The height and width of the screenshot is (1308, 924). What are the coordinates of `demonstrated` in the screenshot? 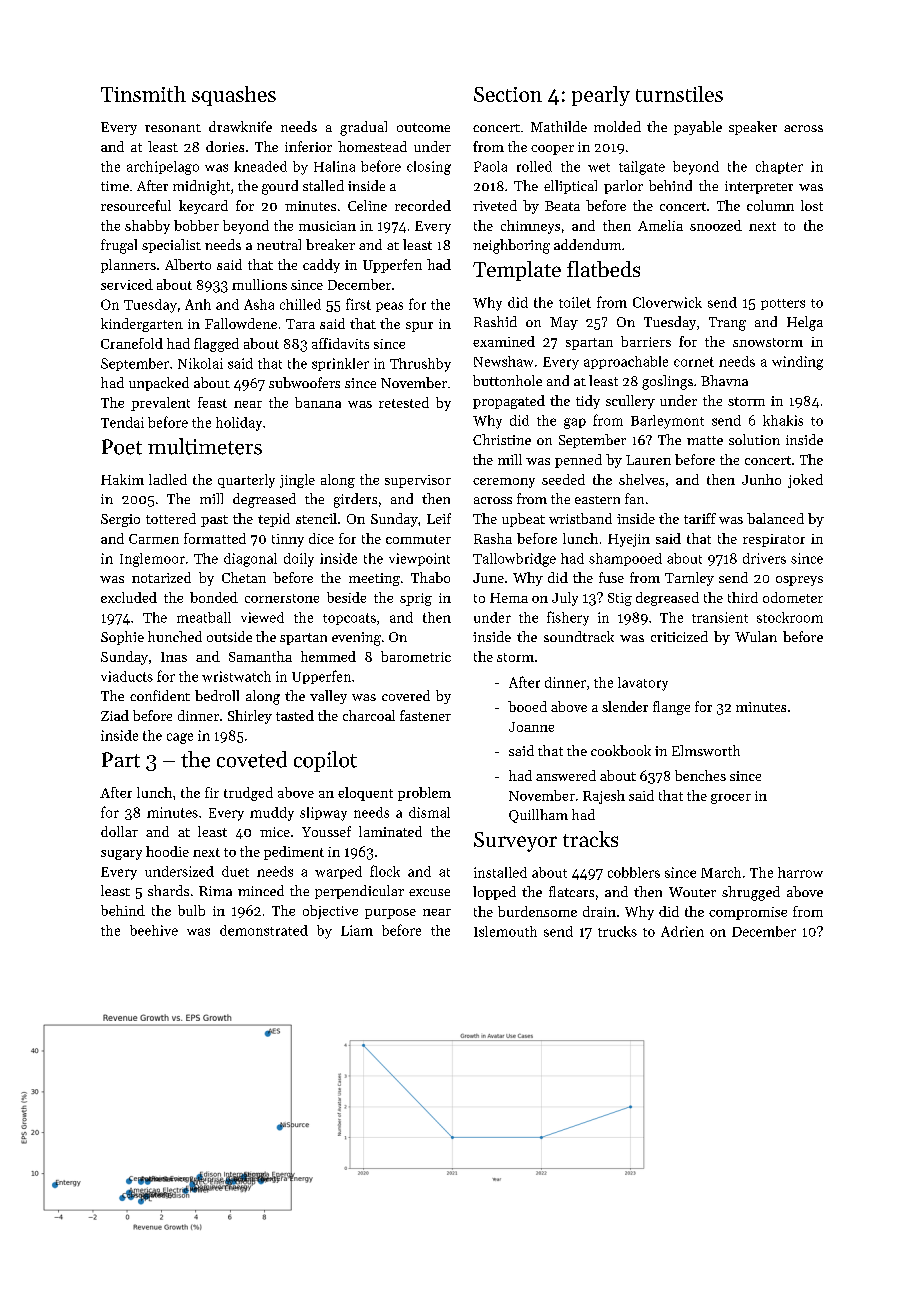 It's located at (264, 930).
